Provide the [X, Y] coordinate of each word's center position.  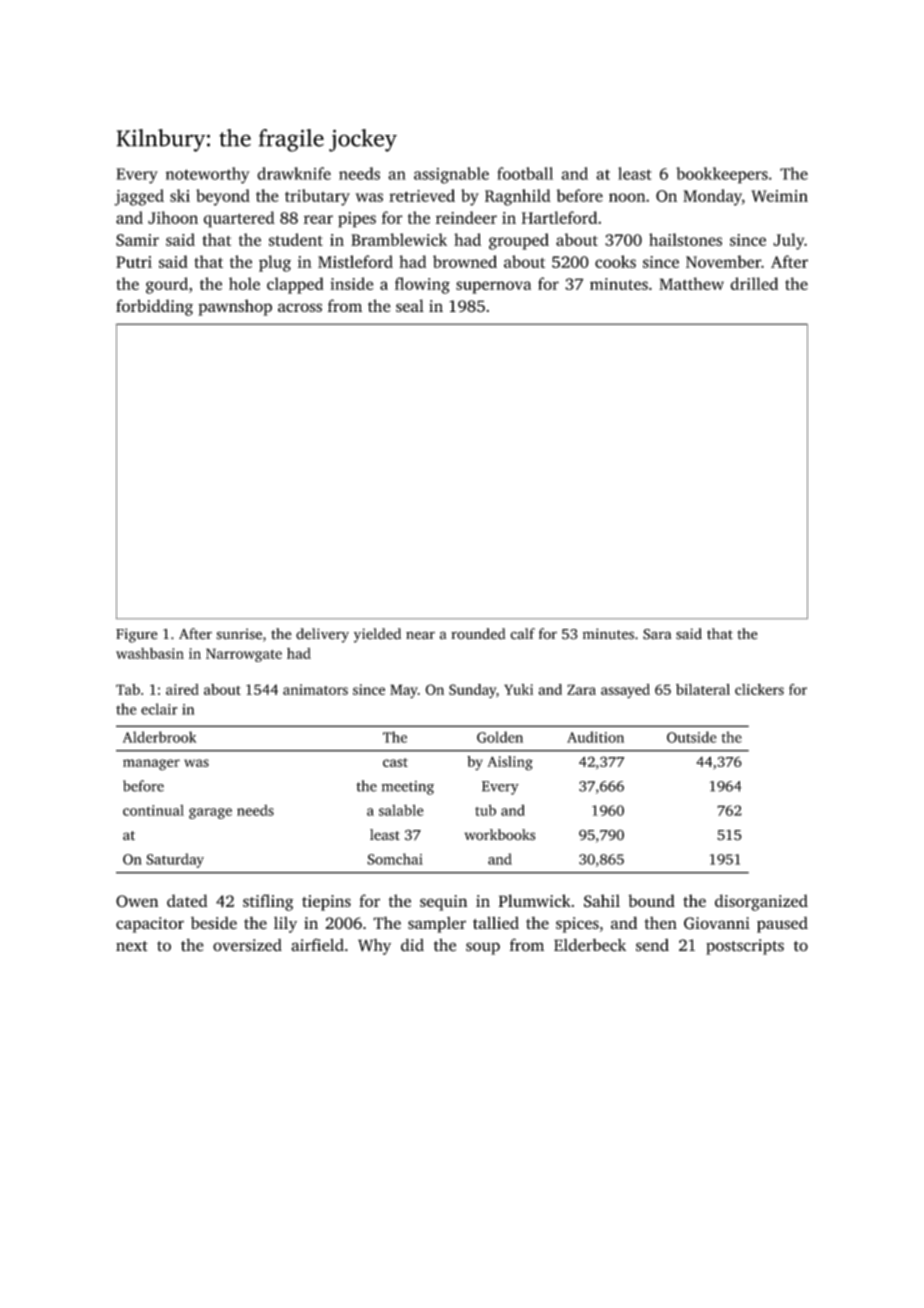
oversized [247, 945]
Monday [712, 197]
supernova [493, 287]
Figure [137, 635]
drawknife [294, 173]
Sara [657, 634]
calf [522, 634]
